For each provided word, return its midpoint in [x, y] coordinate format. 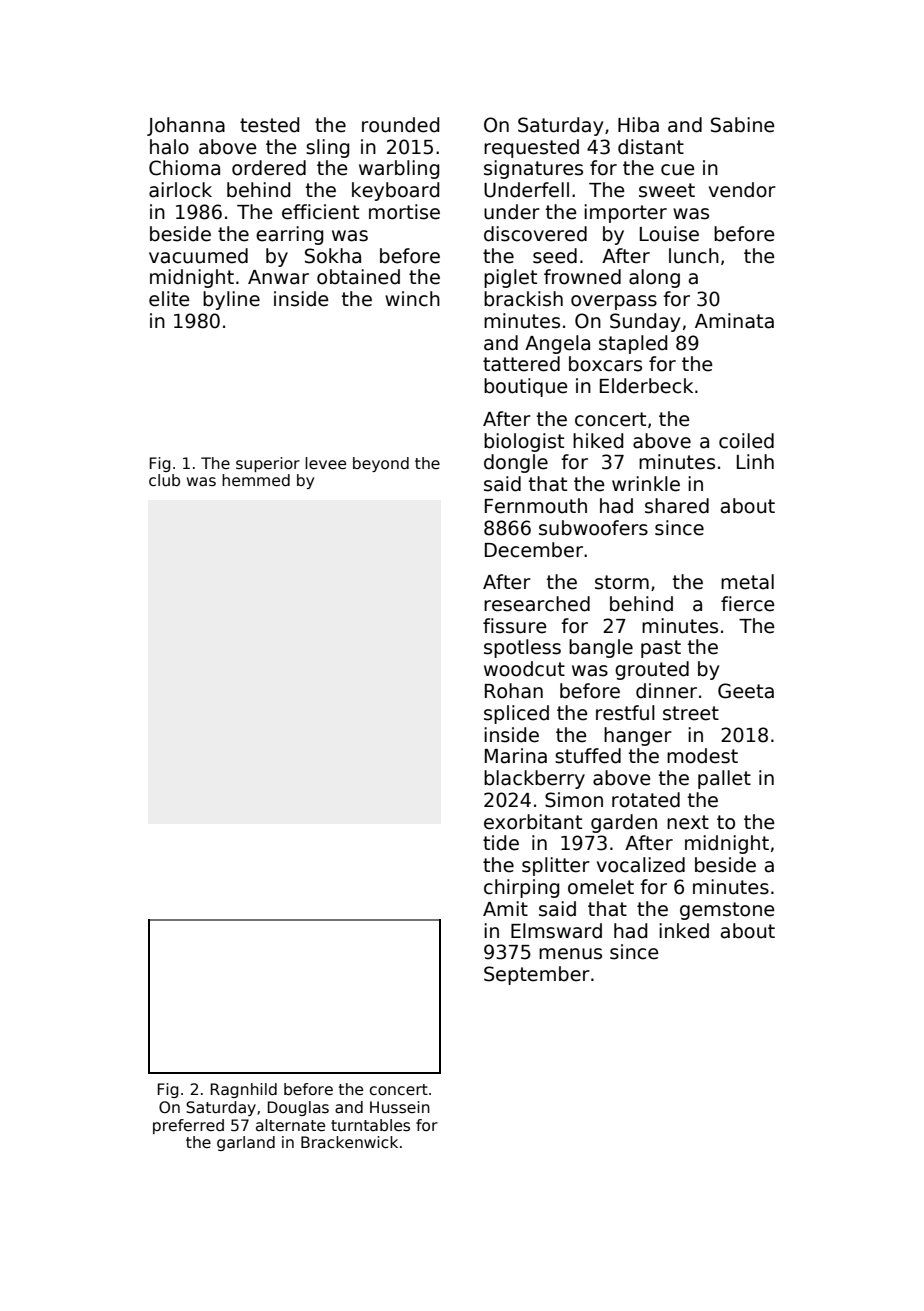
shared [677, 506]
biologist [524, 442]
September [537, 975]
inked [684, 931]
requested [531, 148]
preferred [188, 1126]
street [691, 713]
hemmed [256, 480]
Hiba [638, 125]
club [164, 480]
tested [269, 125]
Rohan [514, 691]
